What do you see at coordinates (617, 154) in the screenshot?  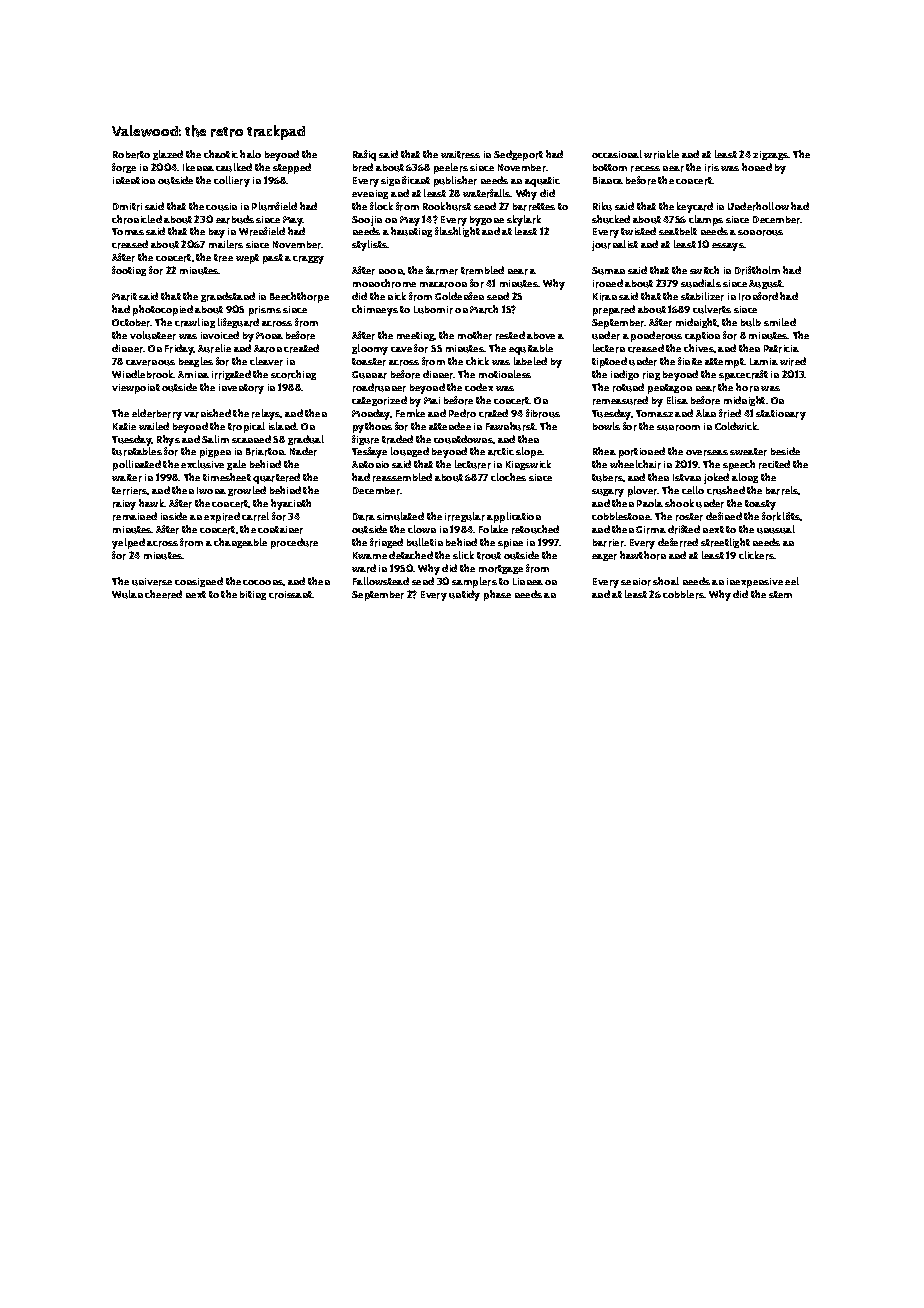 I see `occasional` at bounding box center [617, 154].
